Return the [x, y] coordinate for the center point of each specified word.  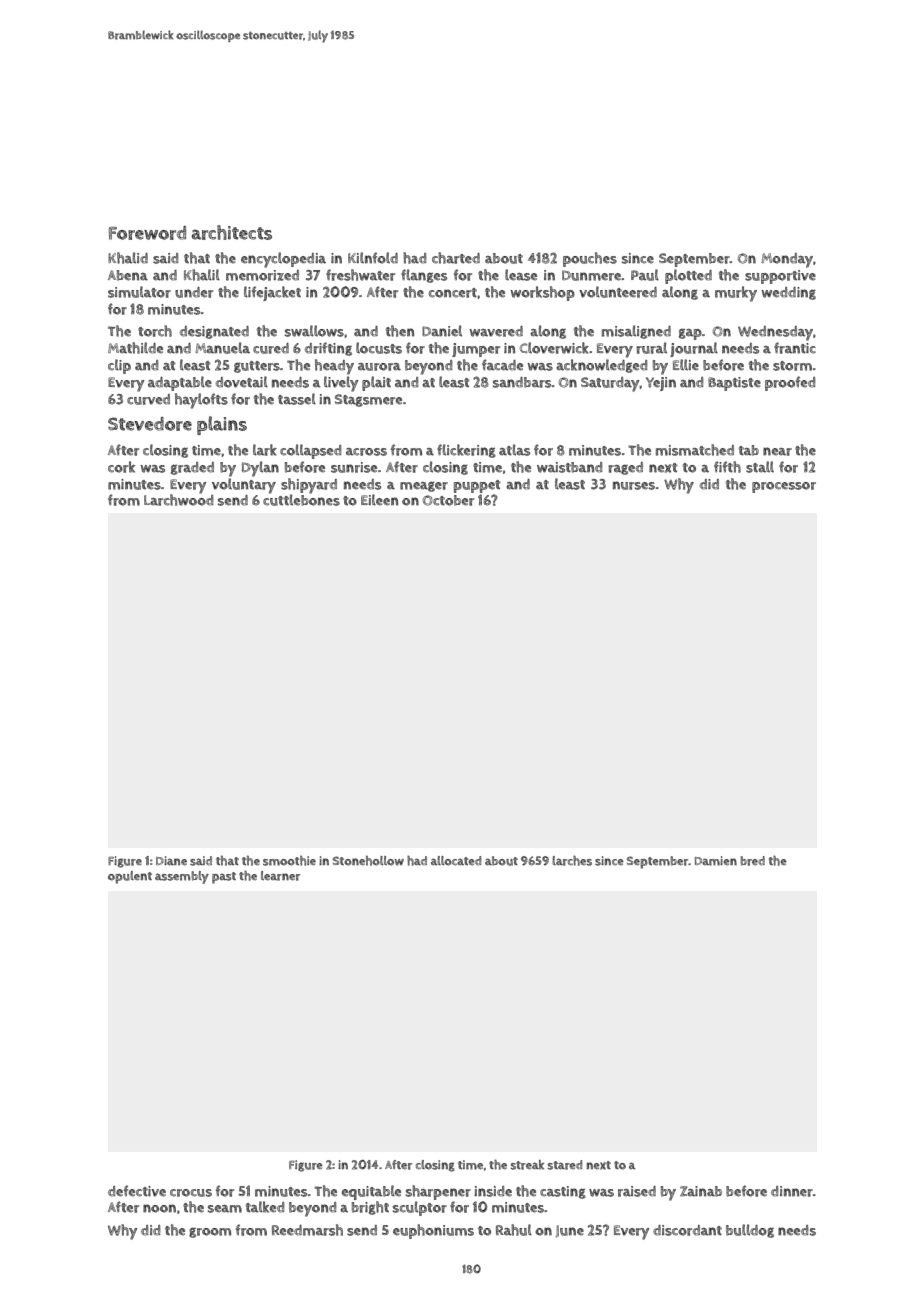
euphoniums [433, 1231]
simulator [139, 292]
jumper [476, 350]
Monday [787, 260]
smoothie [289, 861]
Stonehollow [368, 861]
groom [210, 1232]
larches [572, 861]
